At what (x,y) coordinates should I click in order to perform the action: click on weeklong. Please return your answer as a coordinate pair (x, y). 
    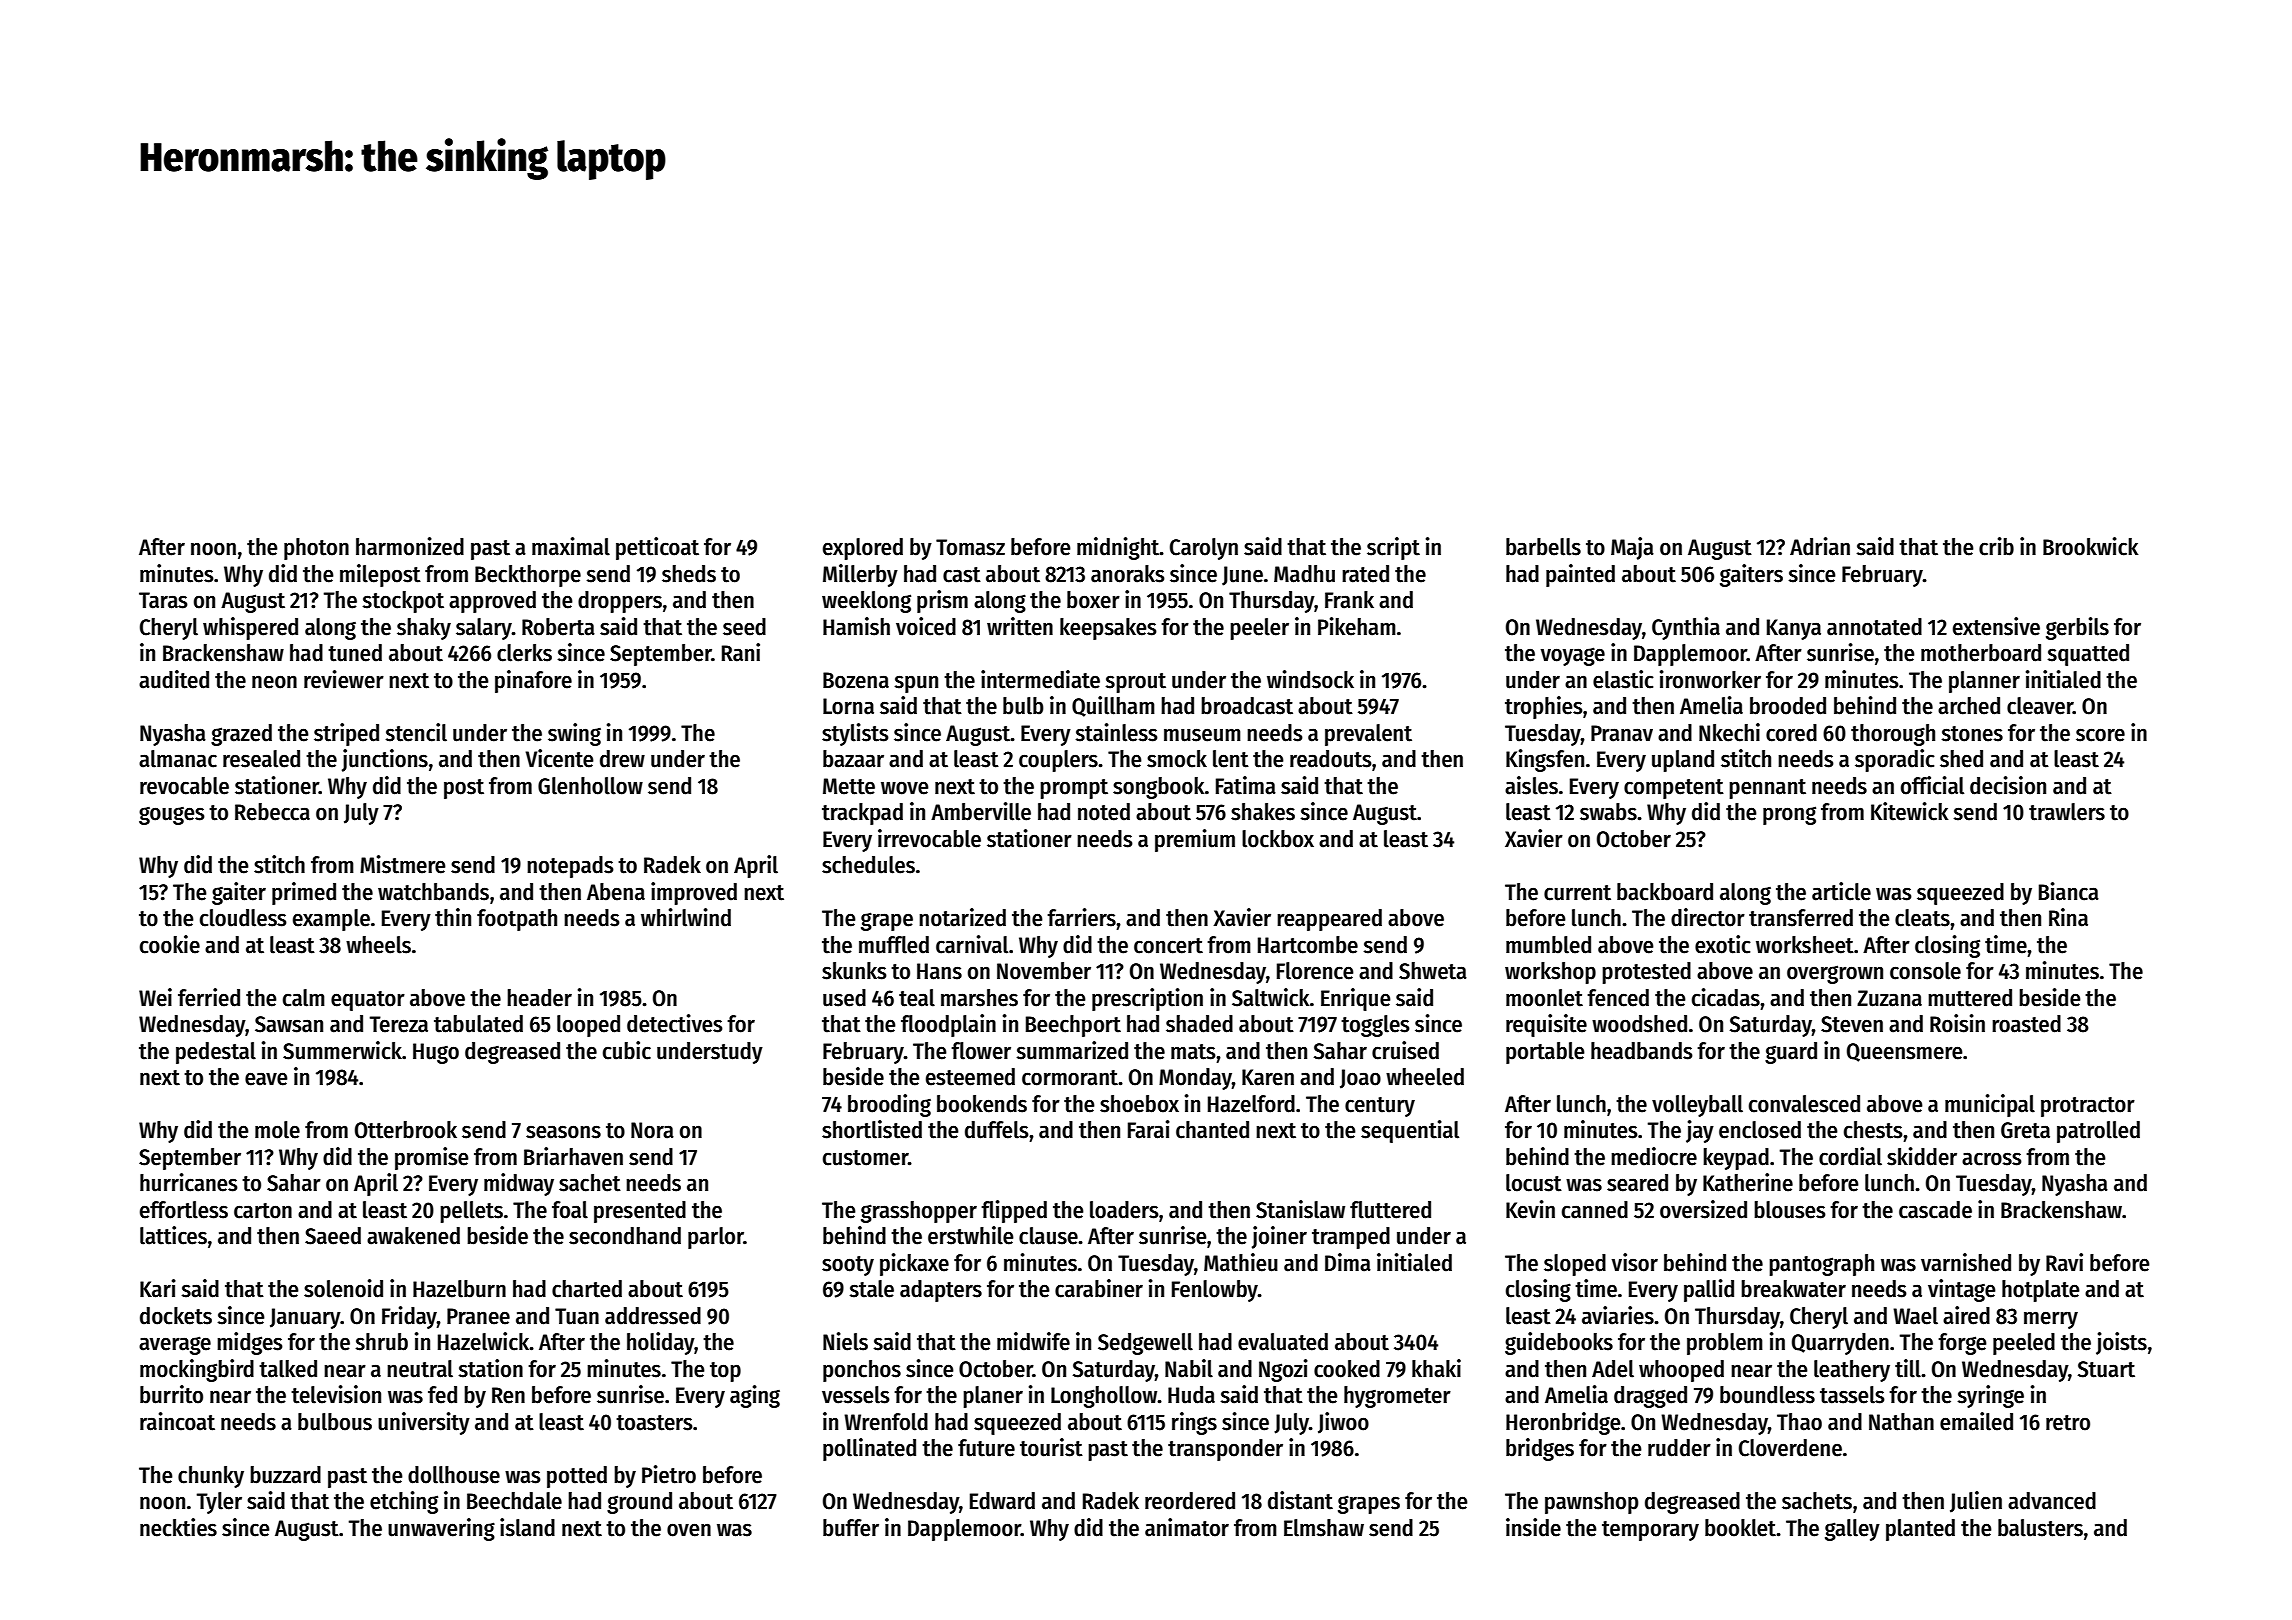
    Looking at the image, I should click on (866, 602).
